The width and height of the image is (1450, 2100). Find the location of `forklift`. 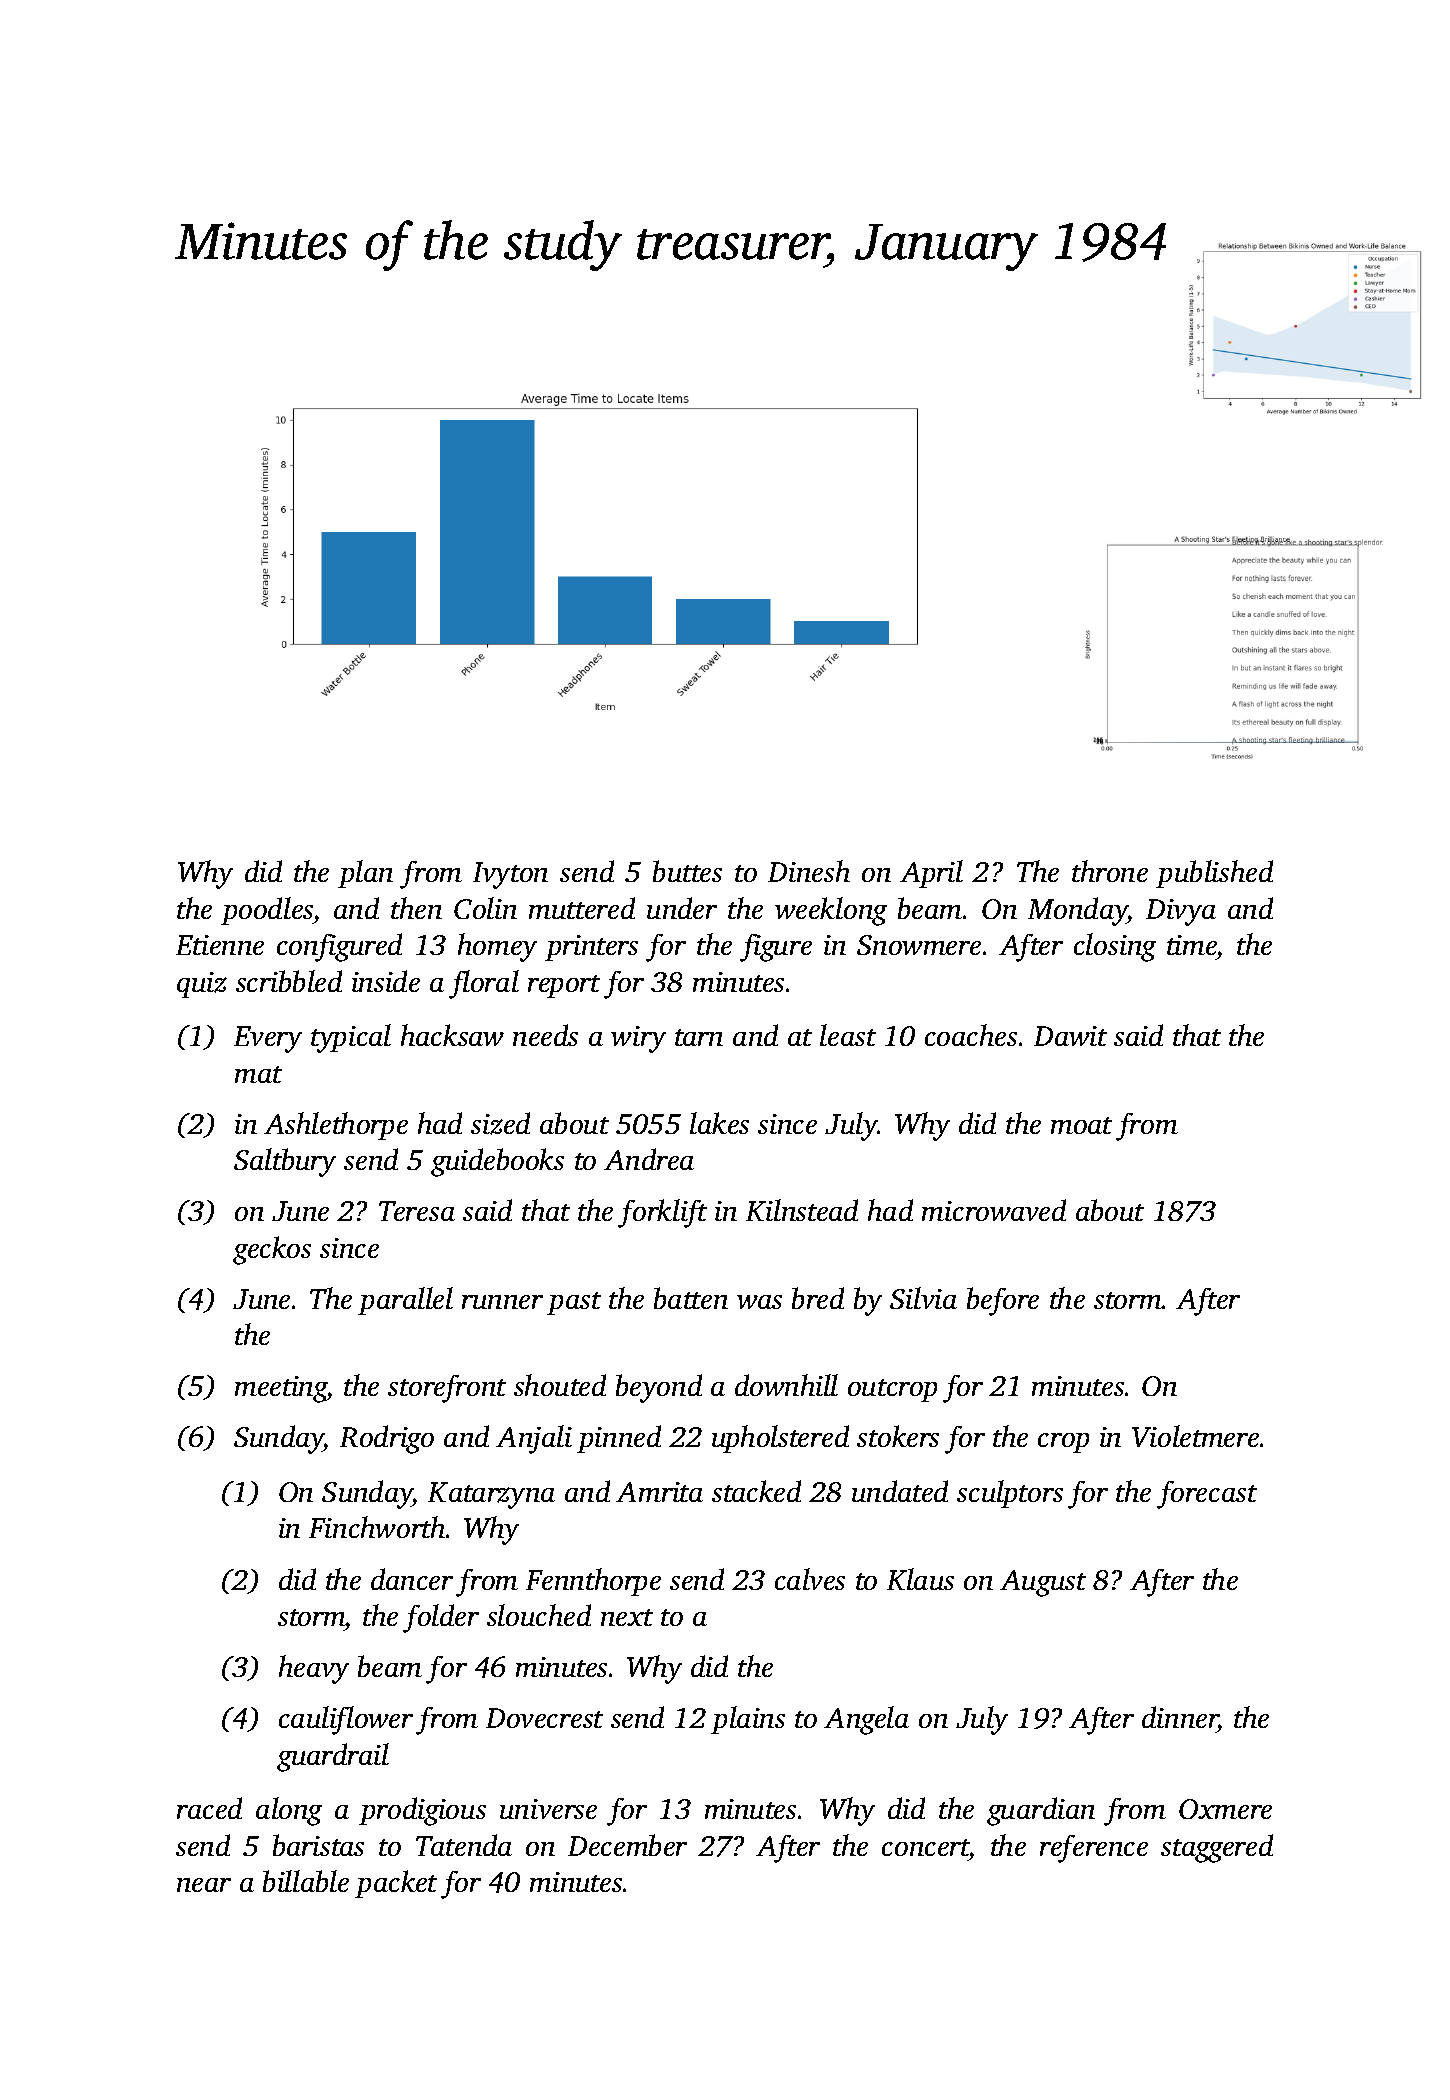

forklift is located at coordinates (662, 1213).
